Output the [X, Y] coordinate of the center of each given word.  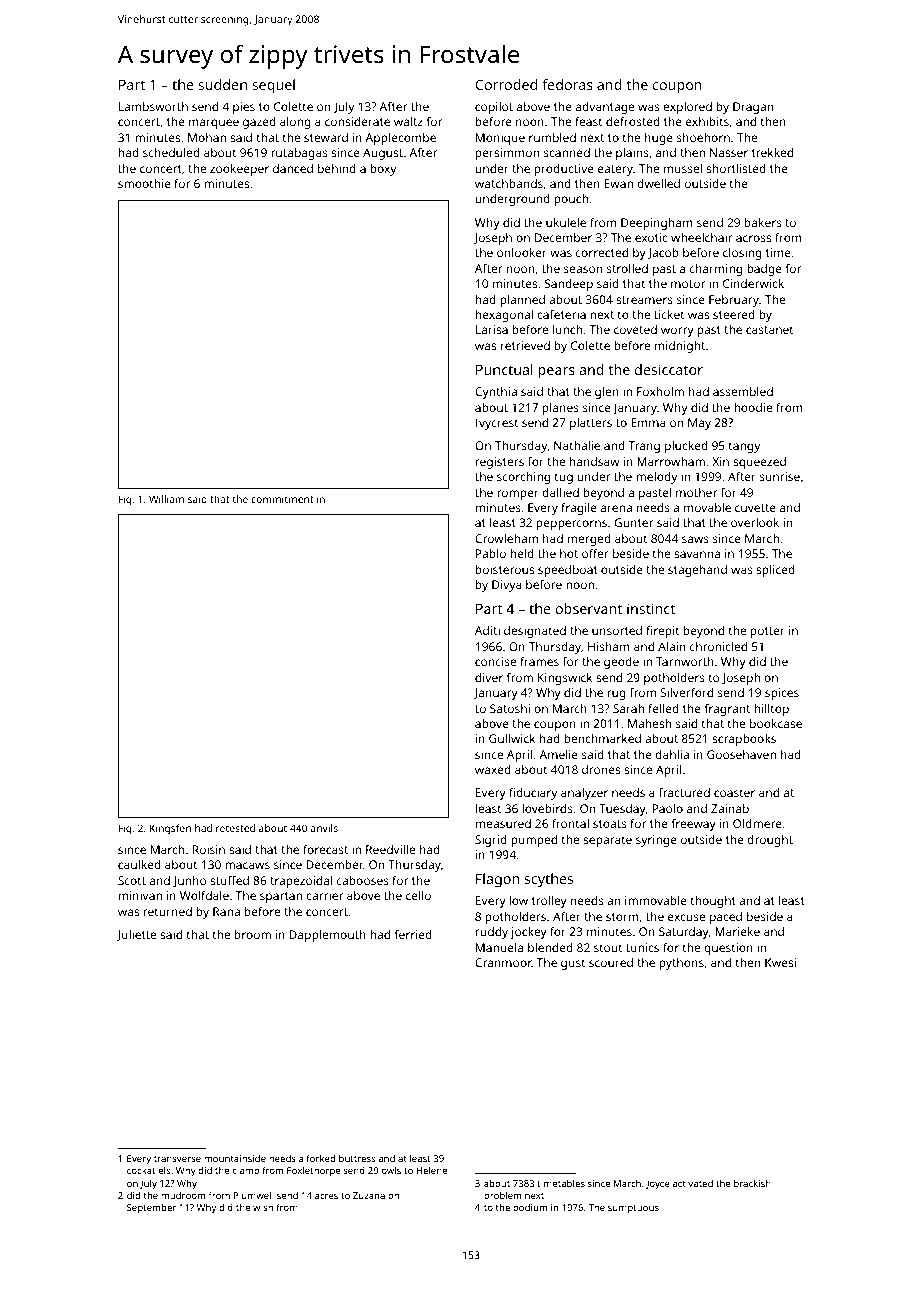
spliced [775, 571]
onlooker [522, 252]
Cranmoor [503, 962]
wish [263, 1207]
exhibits [707, 121]
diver [489, 677]
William [166, 499]
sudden [222, 84]
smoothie [144, 183]
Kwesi [780, 962]
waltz [408, 121]
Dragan [753, 108]
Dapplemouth [327, 936]
